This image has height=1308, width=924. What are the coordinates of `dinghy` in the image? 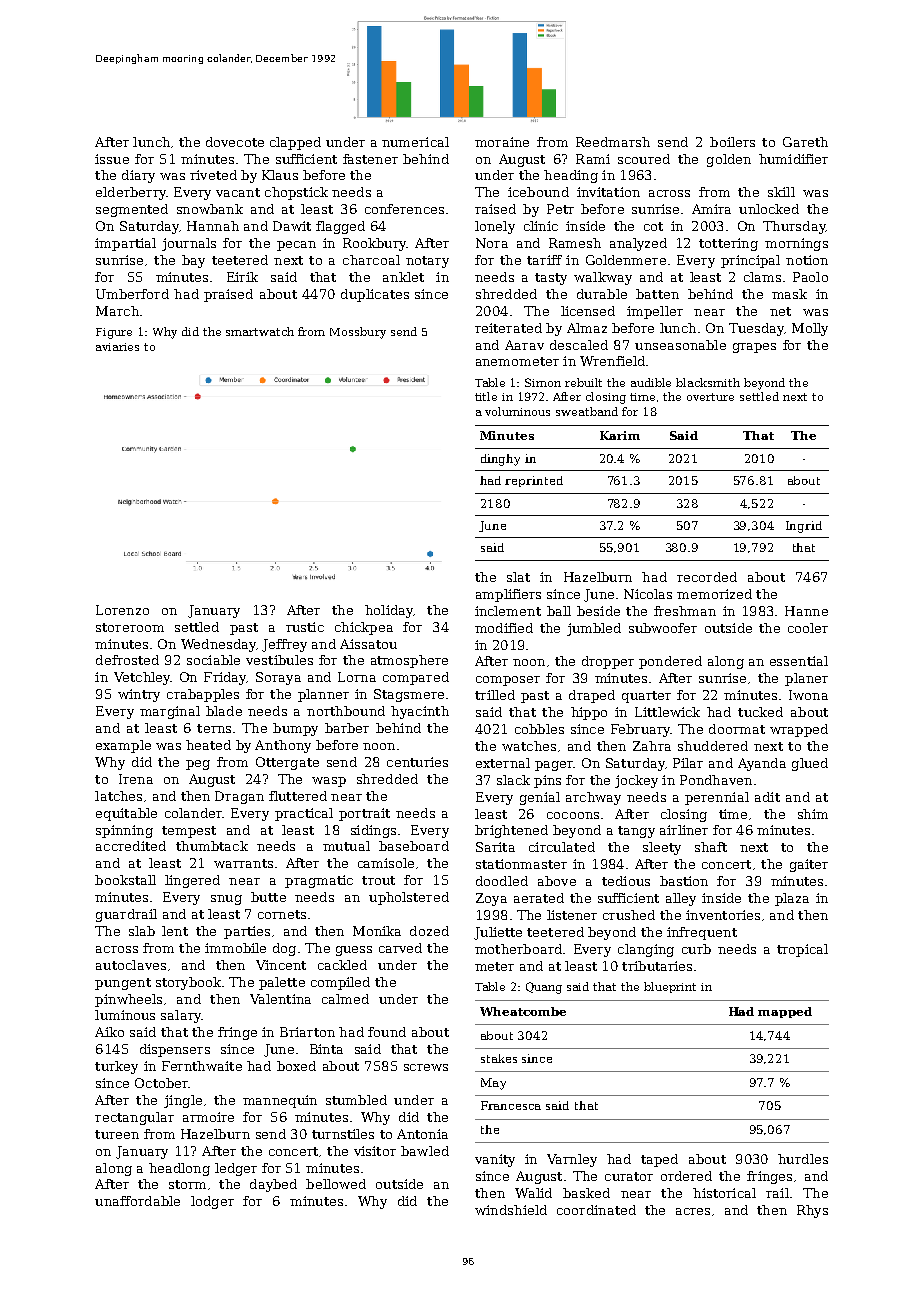 It's located at (500, 460).
